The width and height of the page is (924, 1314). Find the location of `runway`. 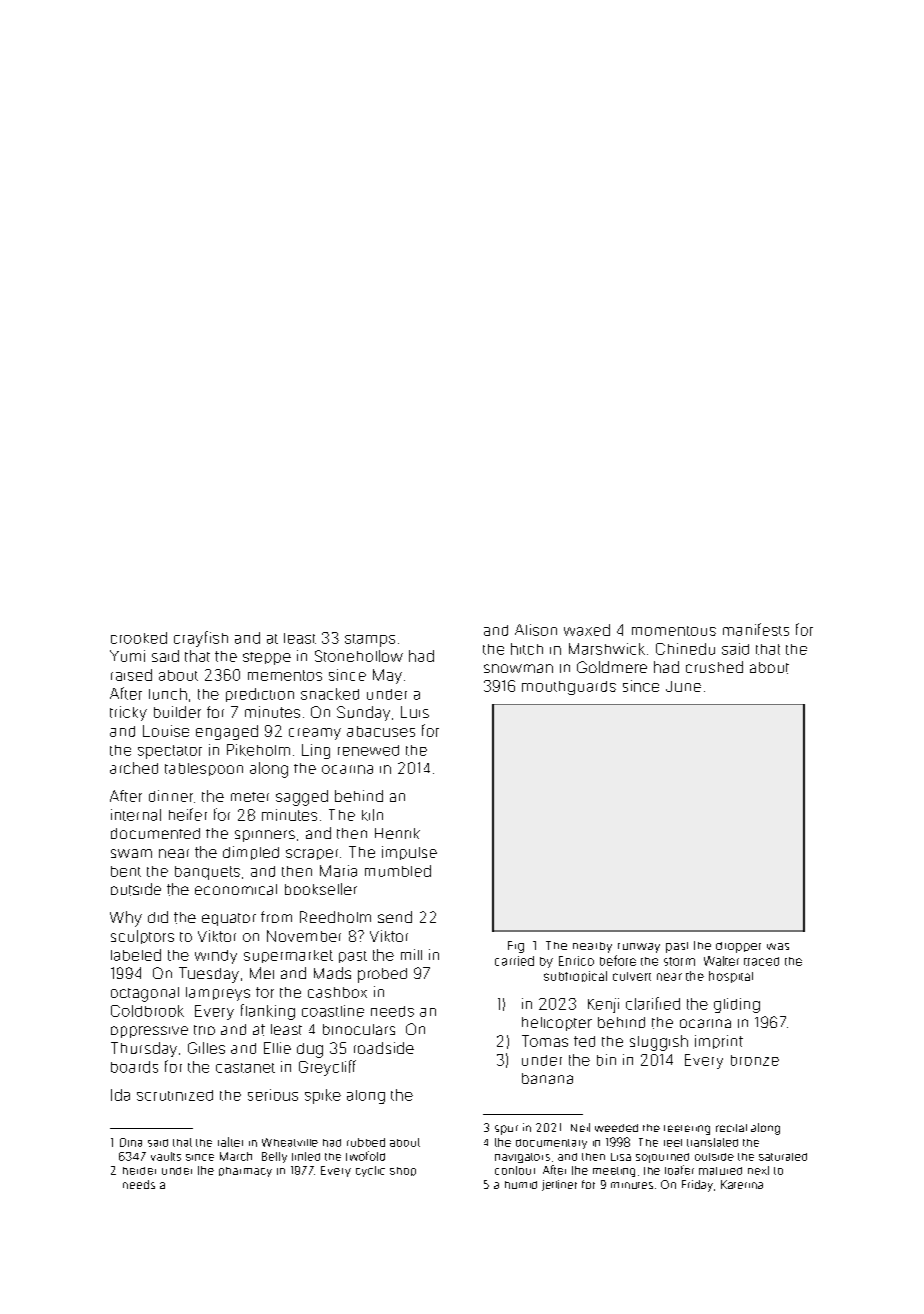

runway is located at coordinates (639, 948).
